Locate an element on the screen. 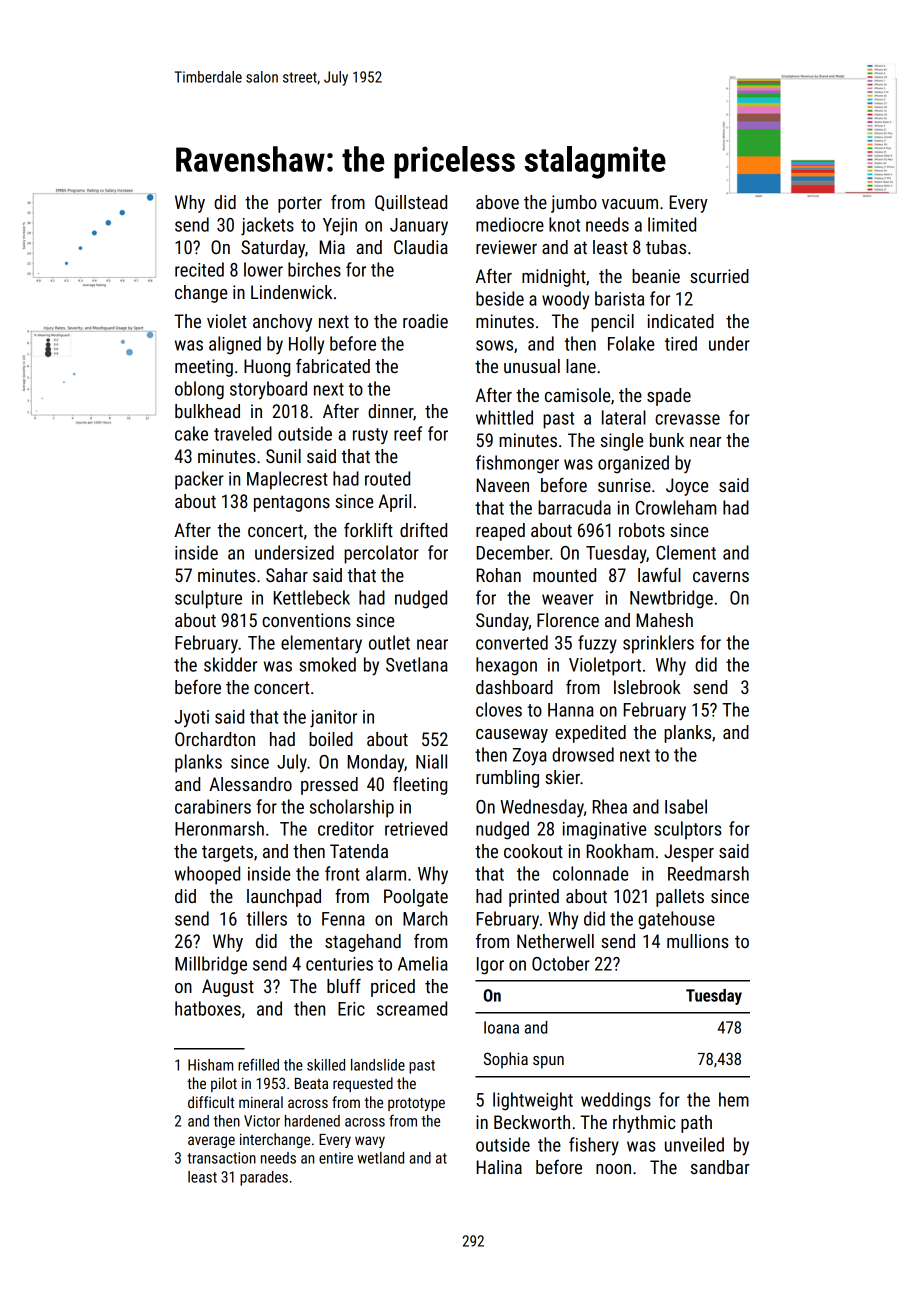 This screenshot has width=924, height=1311. Quillstead is located at coordinates (411, 203).
